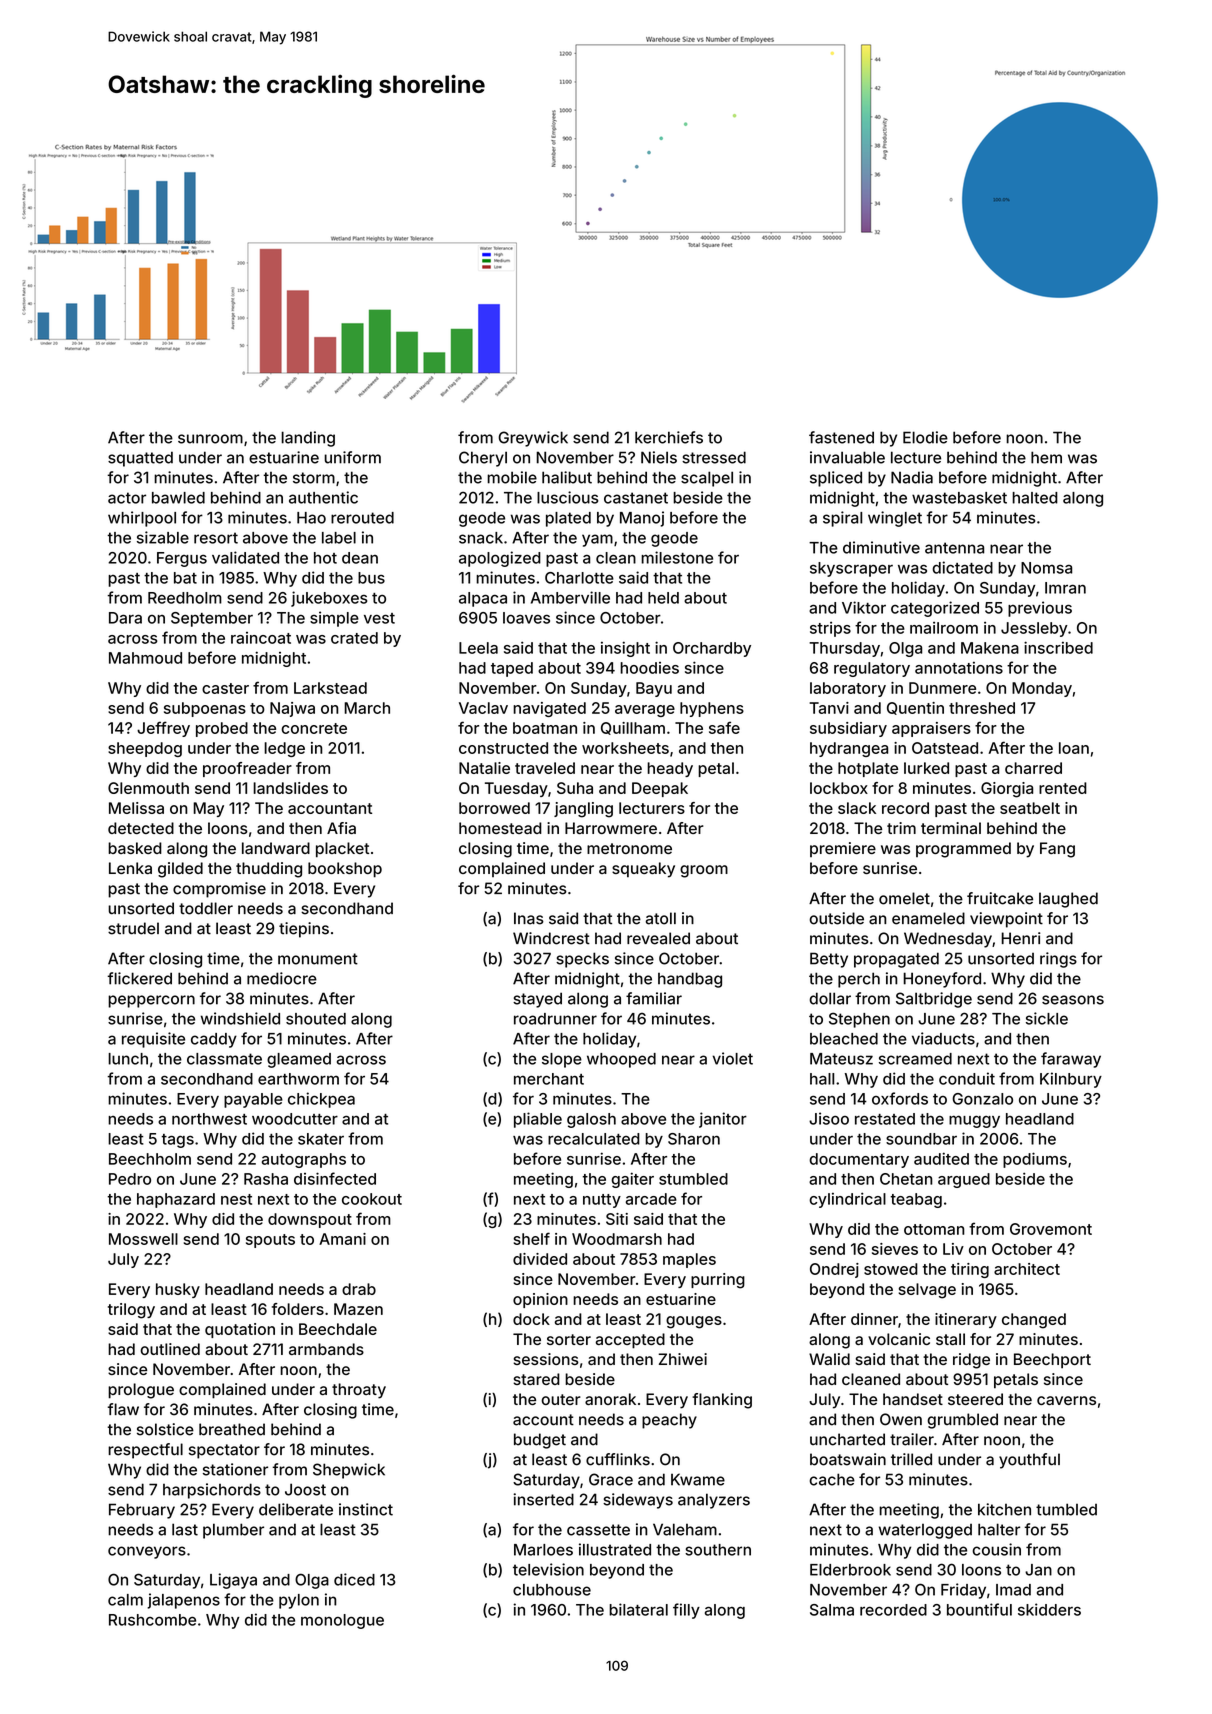 This screenshot has width=1212, height=1714. I want to click on nutty, so click(602, 1201).
